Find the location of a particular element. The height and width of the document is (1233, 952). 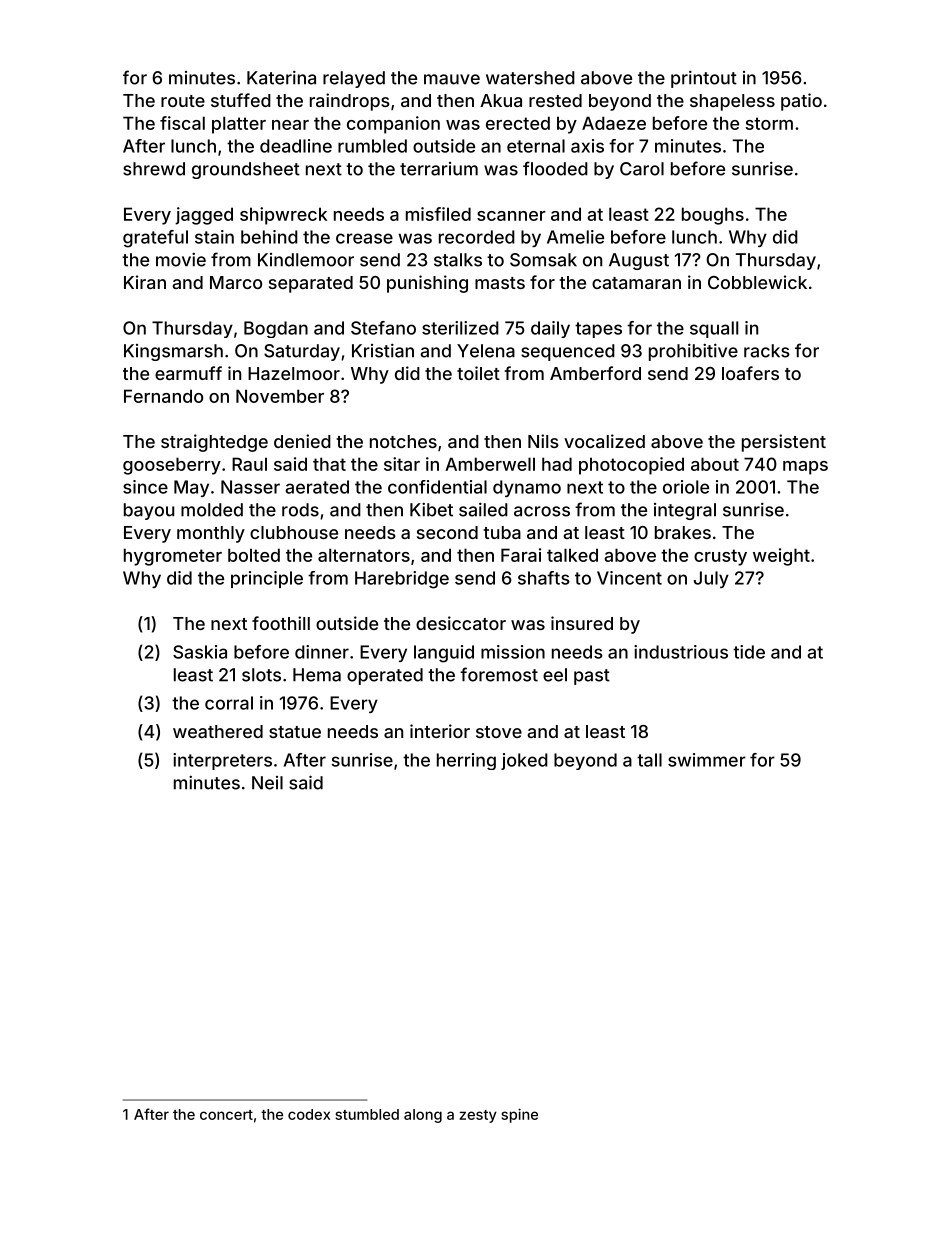

Farai is located at coordinates (521, 555).
